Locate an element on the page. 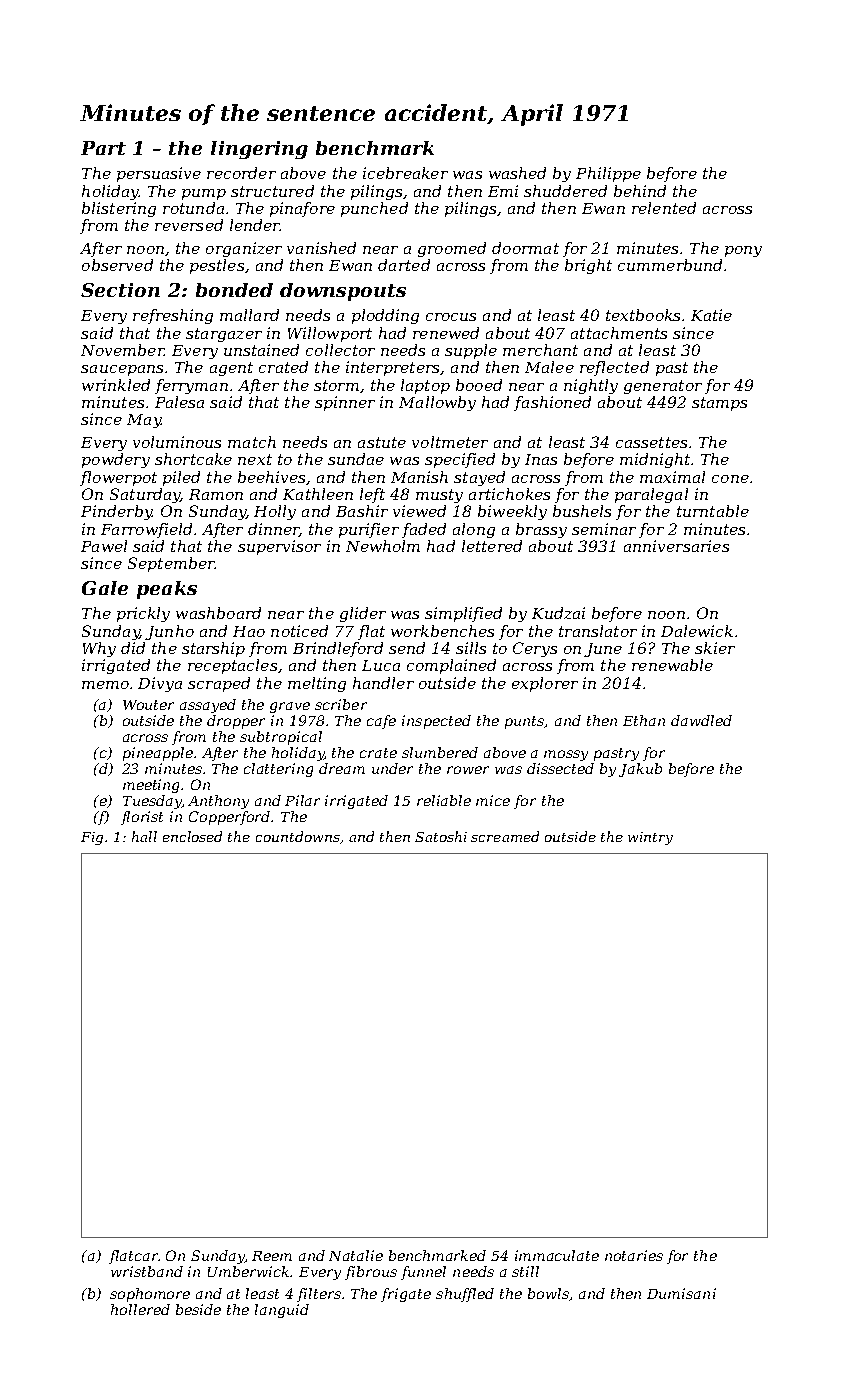 The height and width of the image is (1400, 849). Part is located at coordinates (103, 148).
